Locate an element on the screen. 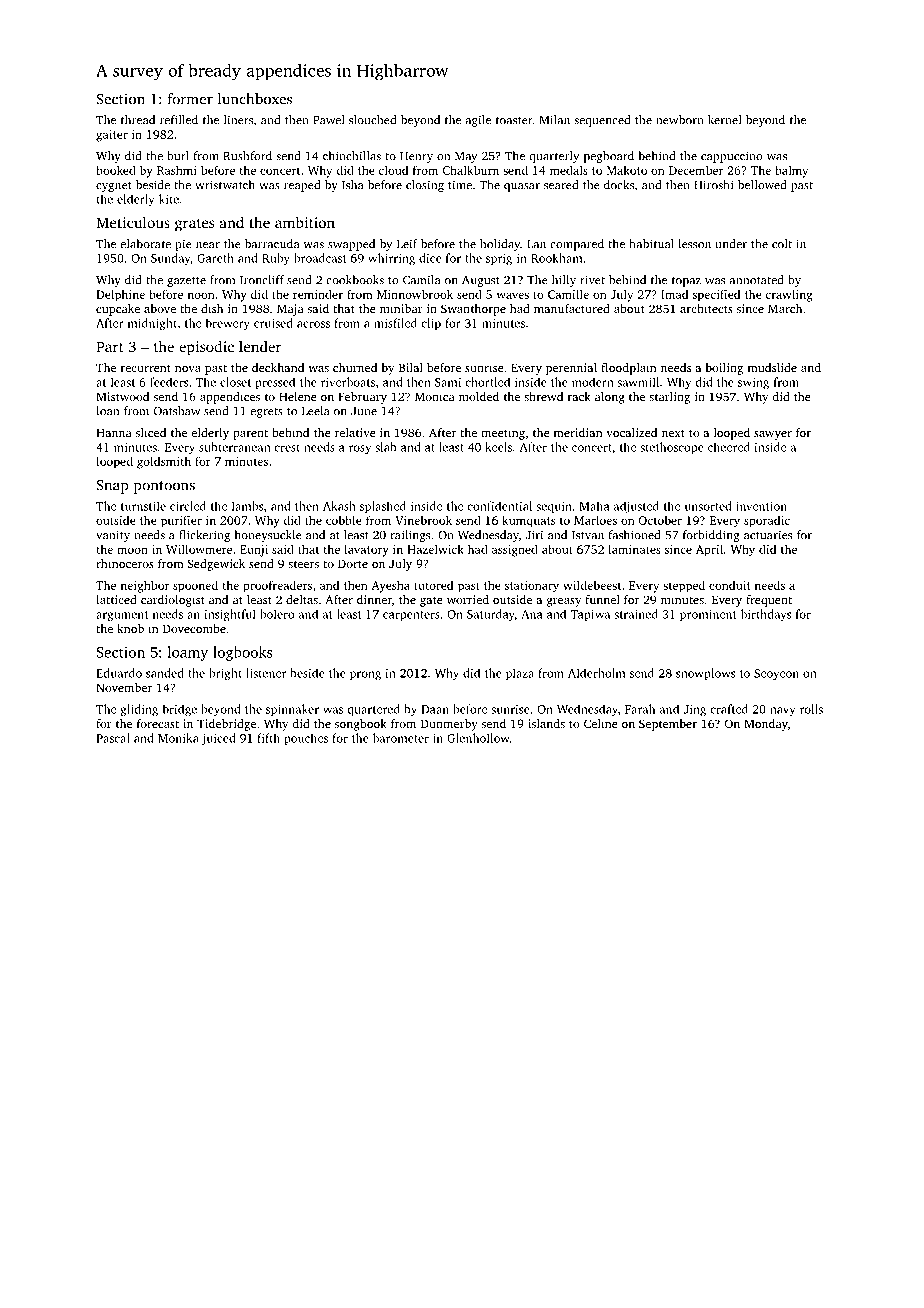 The image size is (924, 1308). manufactured is located at coordinates (572, 308).
